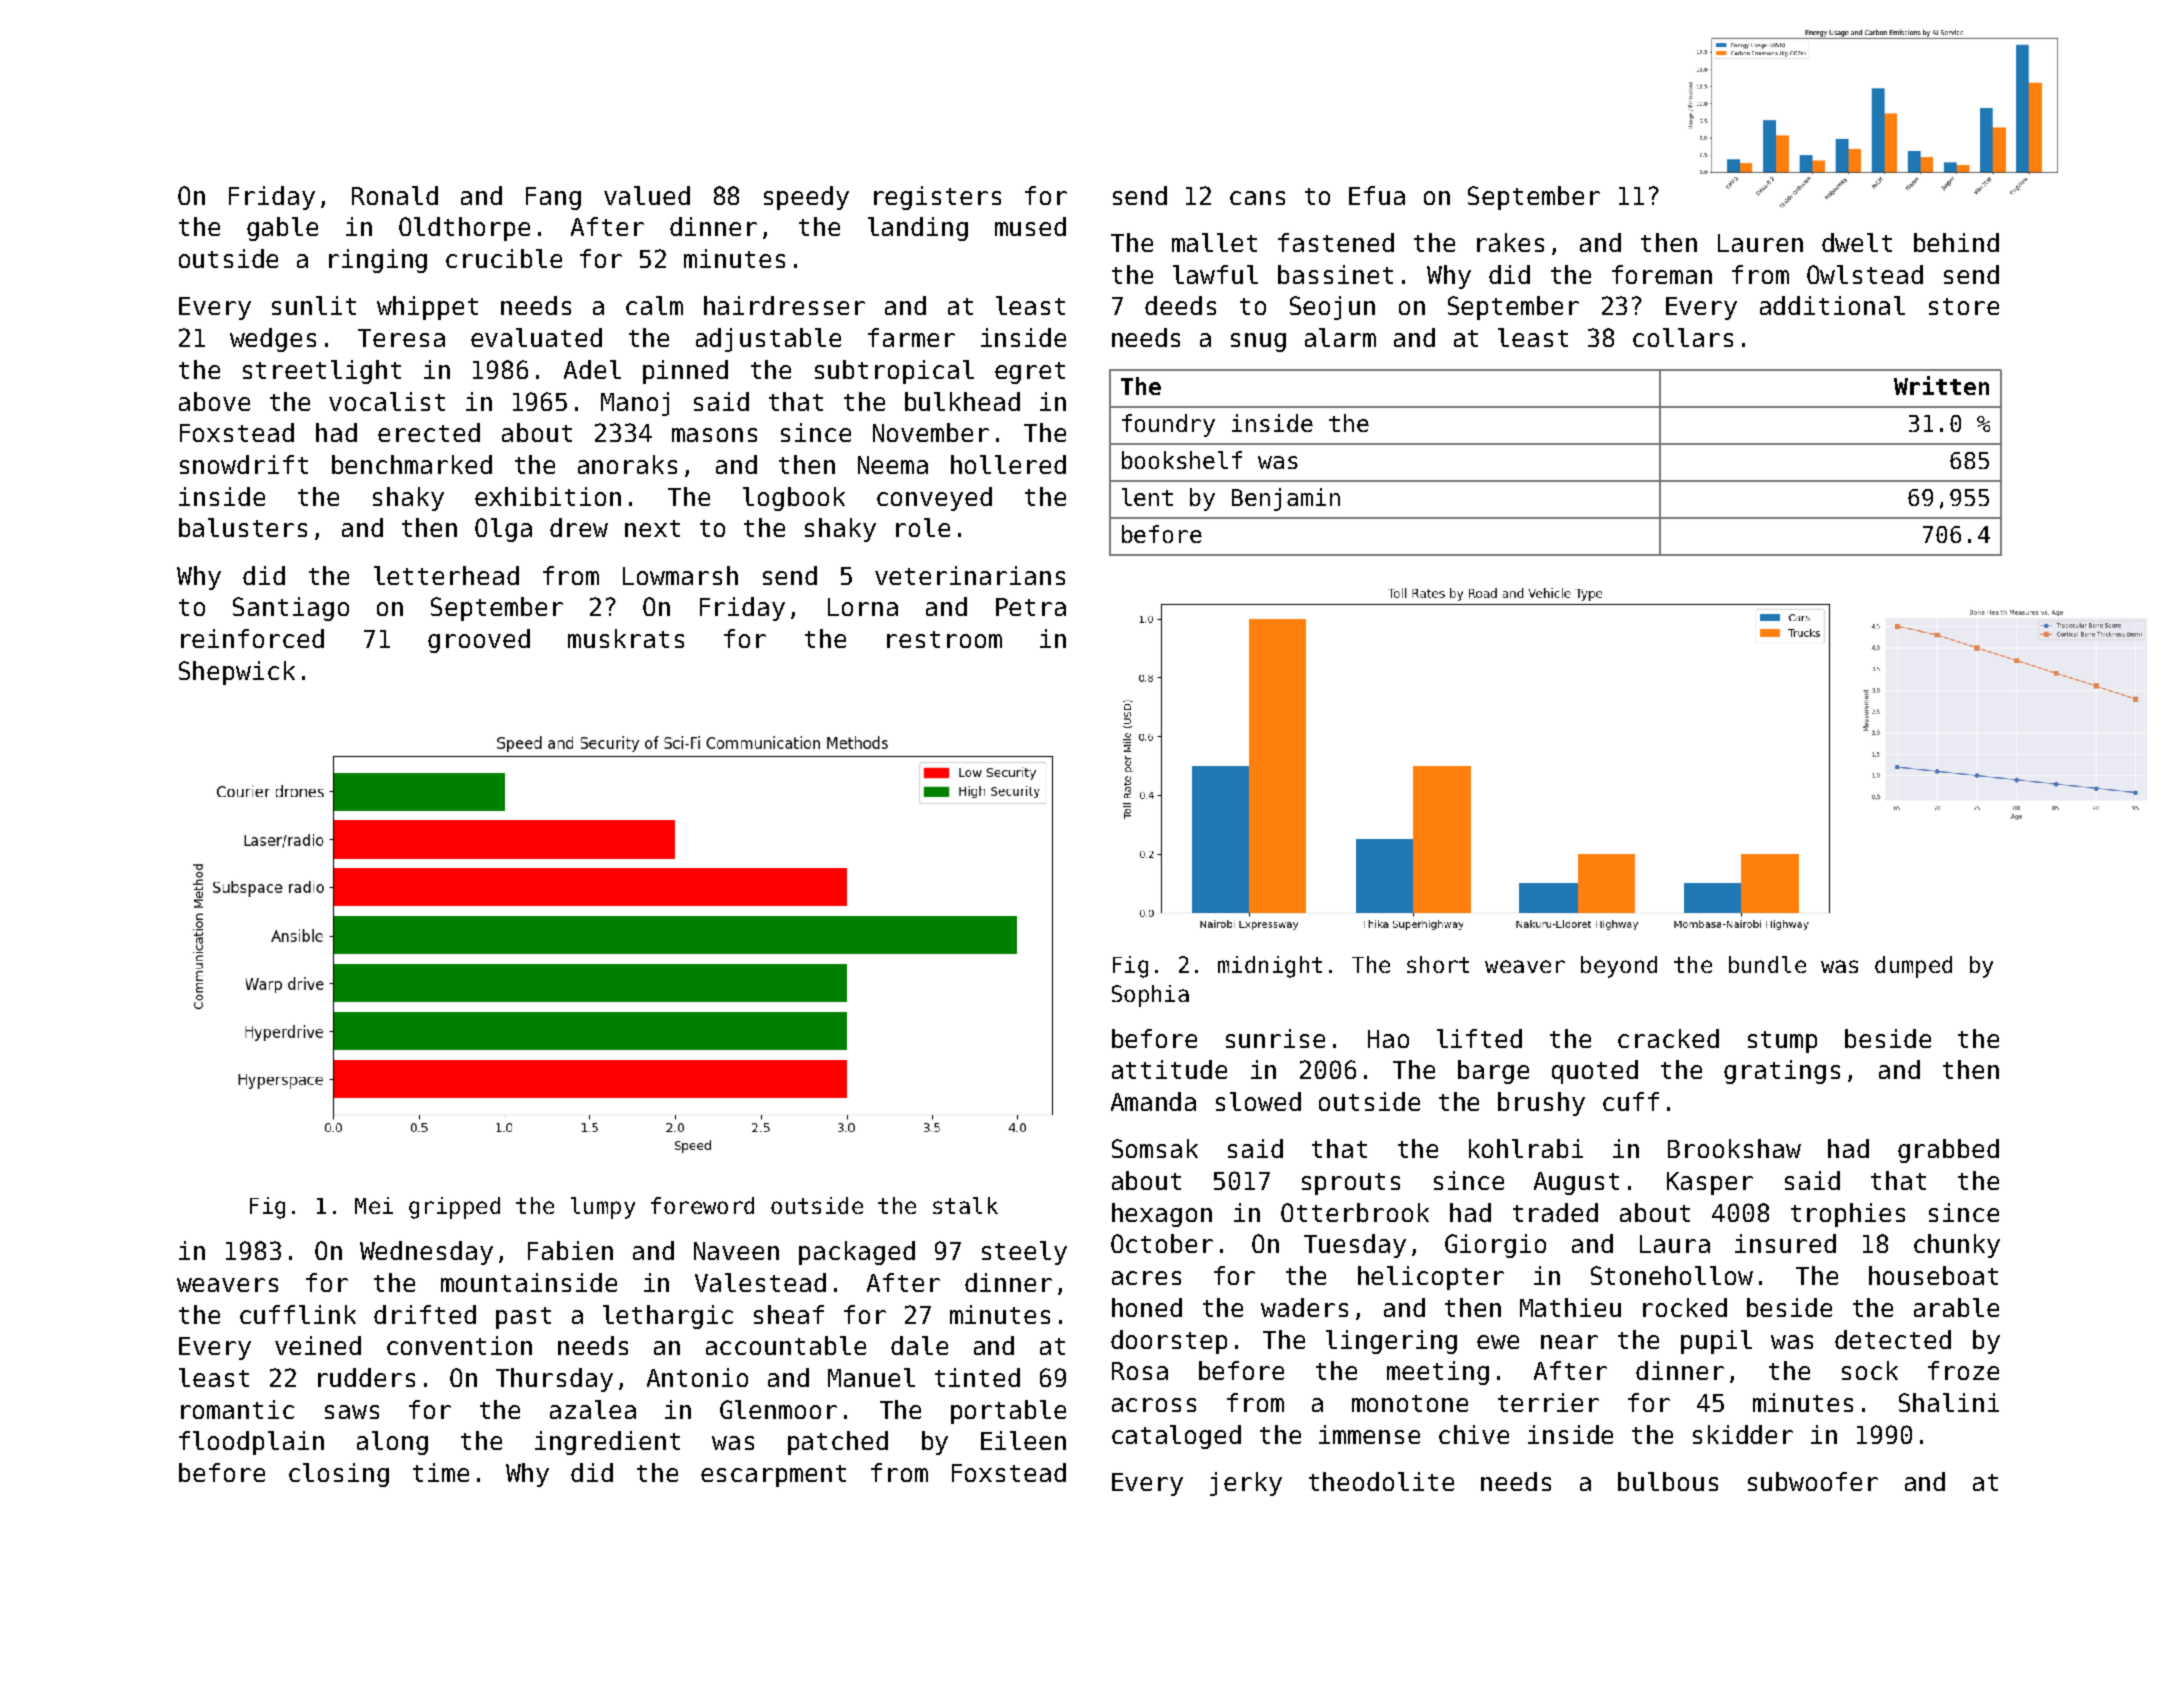 The width and height of the page is (2178, 1683). I want to click on mallet, so click(1214, 242).
